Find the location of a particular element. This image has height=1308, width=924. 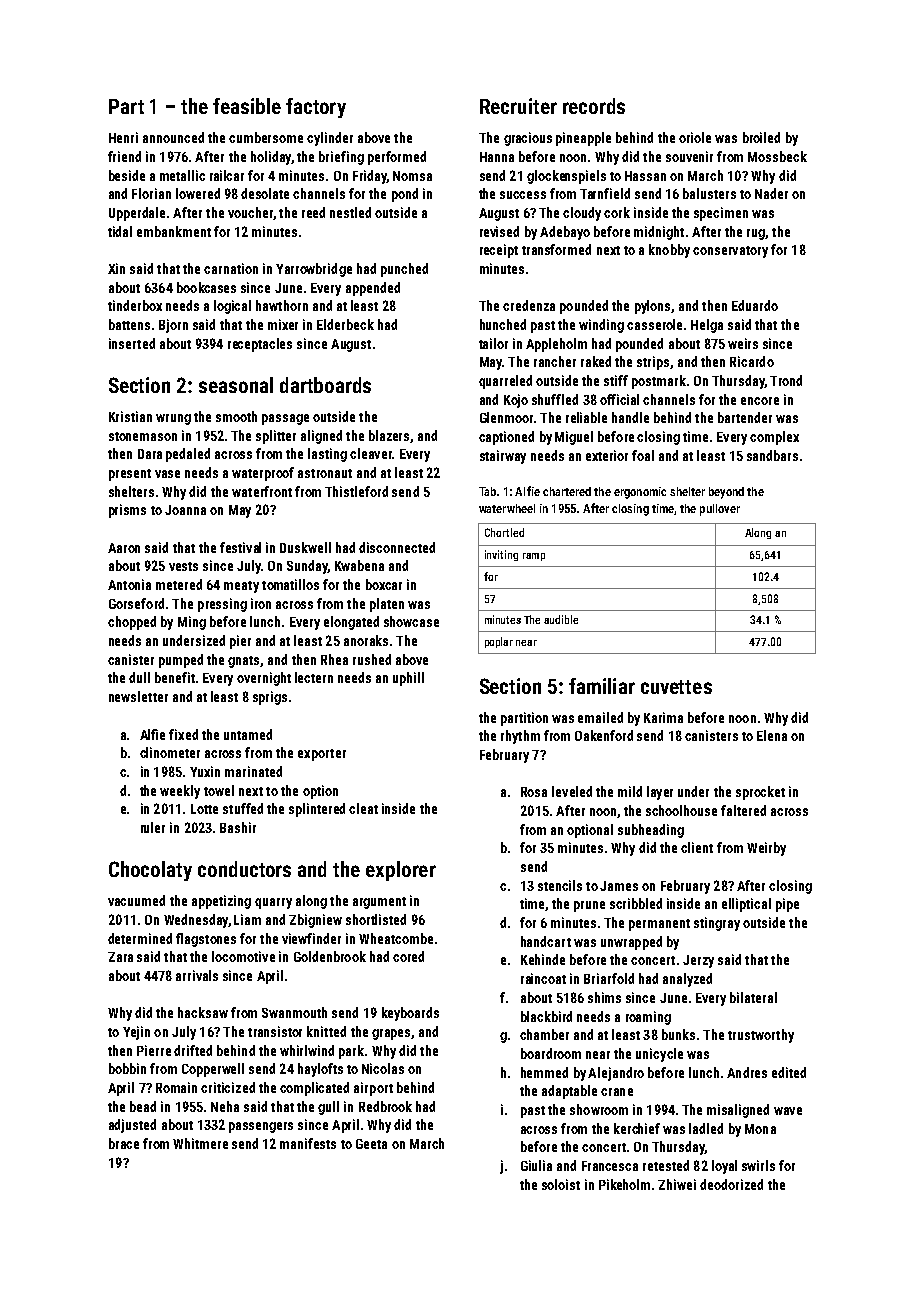

grapes is located at coordinates (391, 1034).
